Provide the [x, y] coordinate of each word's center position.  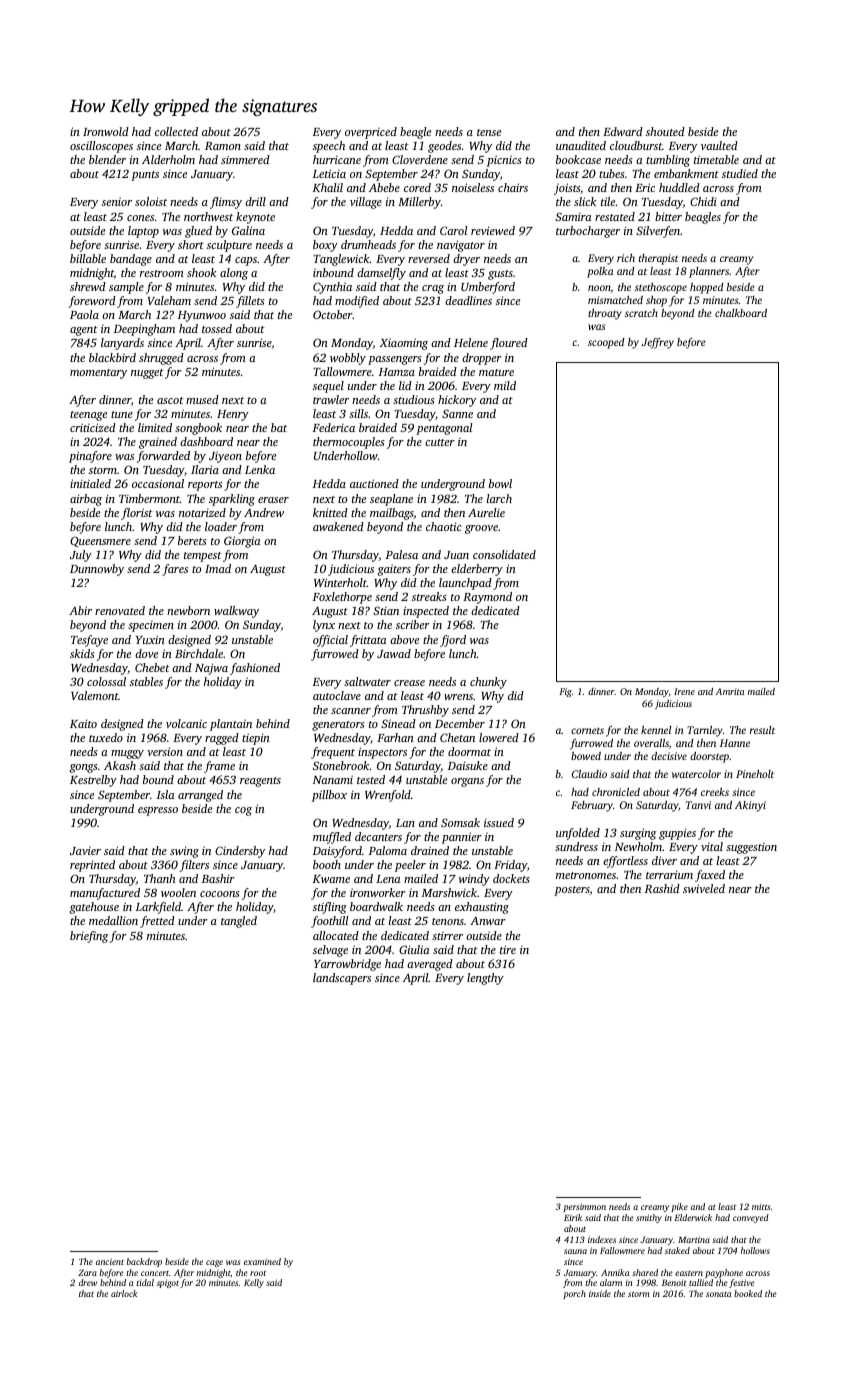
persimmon [584, 1207]
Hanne [735, 743]
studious [414, 399]
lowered [499, 737]
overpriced [371, 133]
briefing [89, 937]
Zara [87, 1272]
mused [202, 399]
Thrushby [425, 711]
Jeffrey [658, 343]
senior [117, 201]
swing [184, 852]
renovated [120, 610]
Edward [623, 131]
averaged [430, 965]
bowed [586, 756]
